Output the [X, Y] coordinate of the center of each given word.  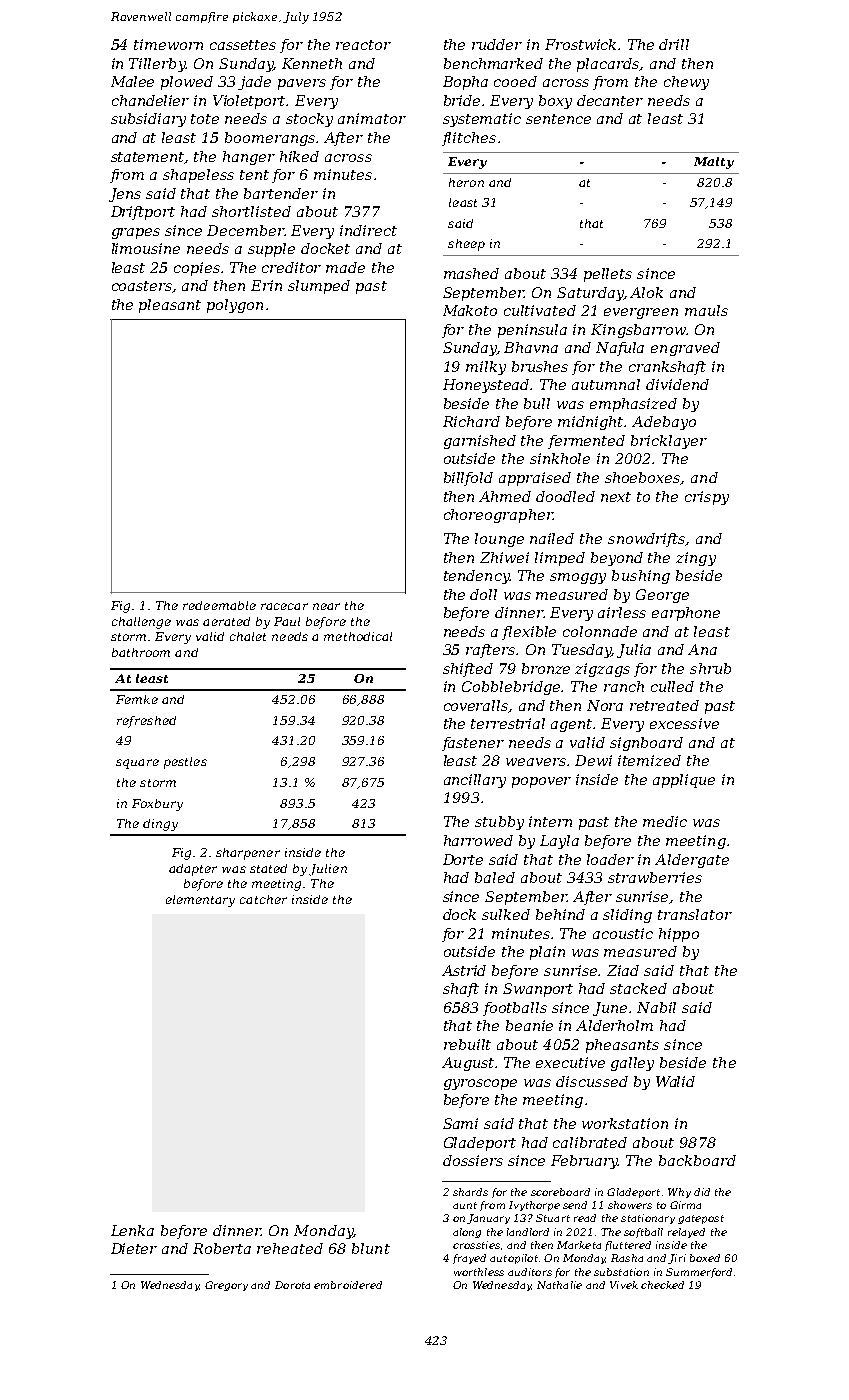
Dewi [593, 760]
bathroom [141, 652]
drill [674, 44]
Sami [460, 1123]
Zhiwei [504, 557]
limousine [146, 248]
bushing [641, 577]
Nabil [656, 1007]
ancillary [475, 781]
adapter [193, 870]
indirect [368, 230]
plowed [187, 83]
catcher [263, 899]
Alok [646, 292]
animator [372, 118]
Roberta [222, 1248]
